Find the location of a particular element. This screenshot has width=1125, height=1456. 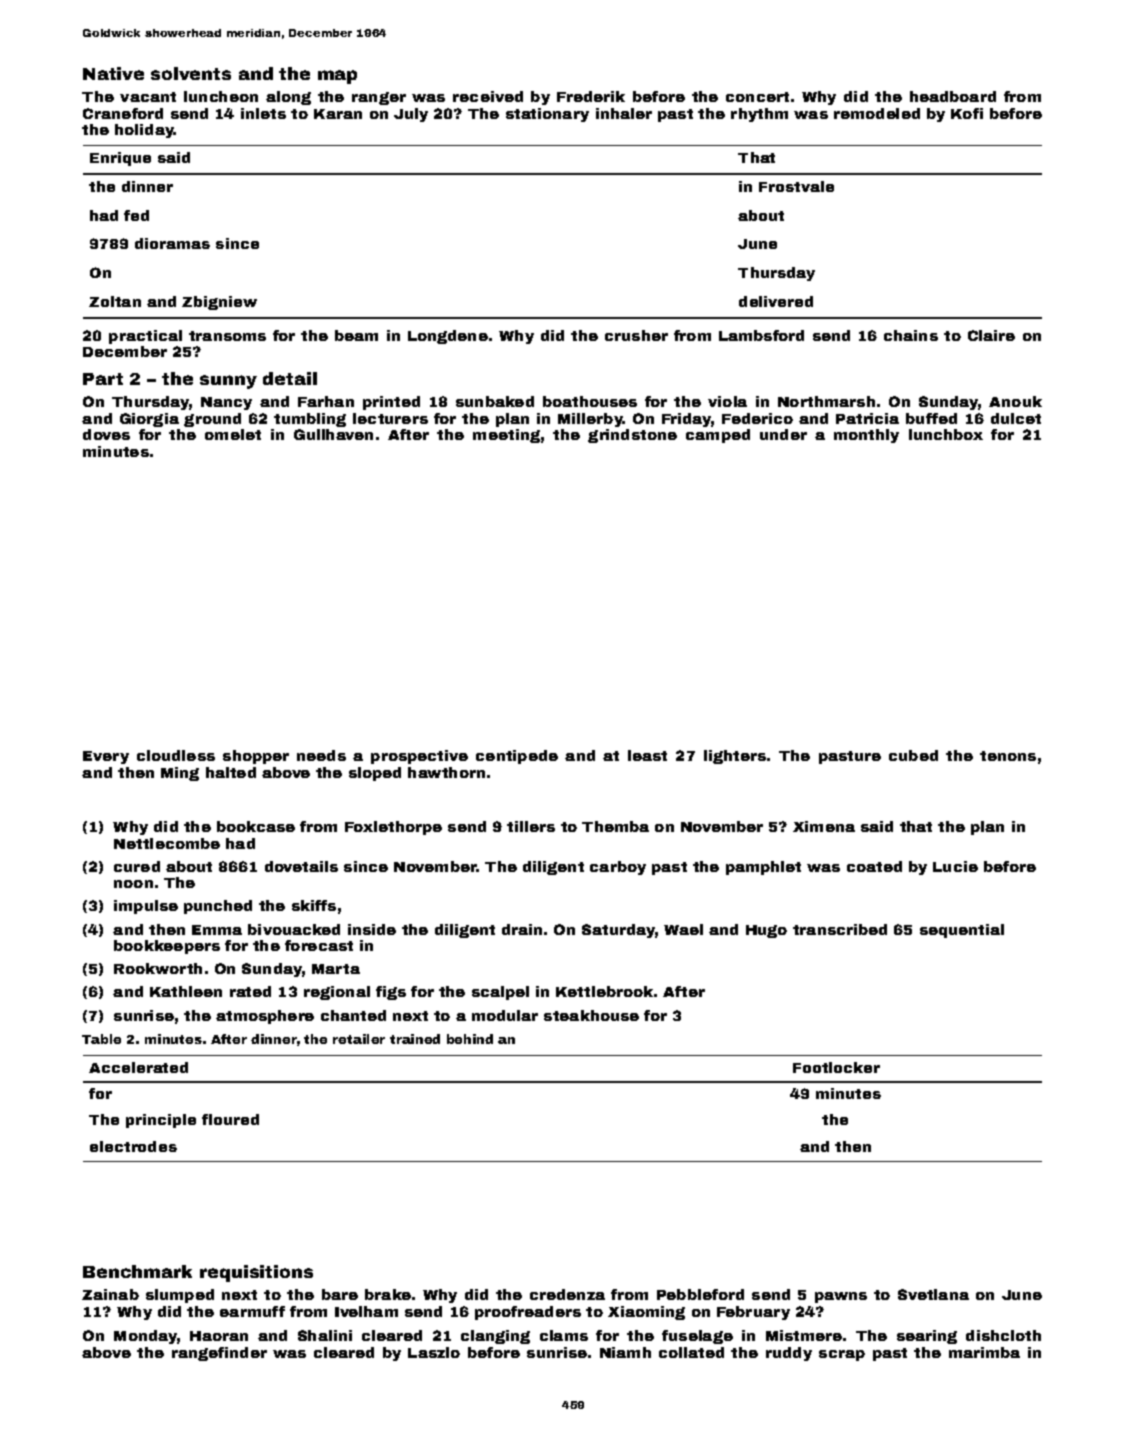

clams is located at coordinates (564, 1335).
